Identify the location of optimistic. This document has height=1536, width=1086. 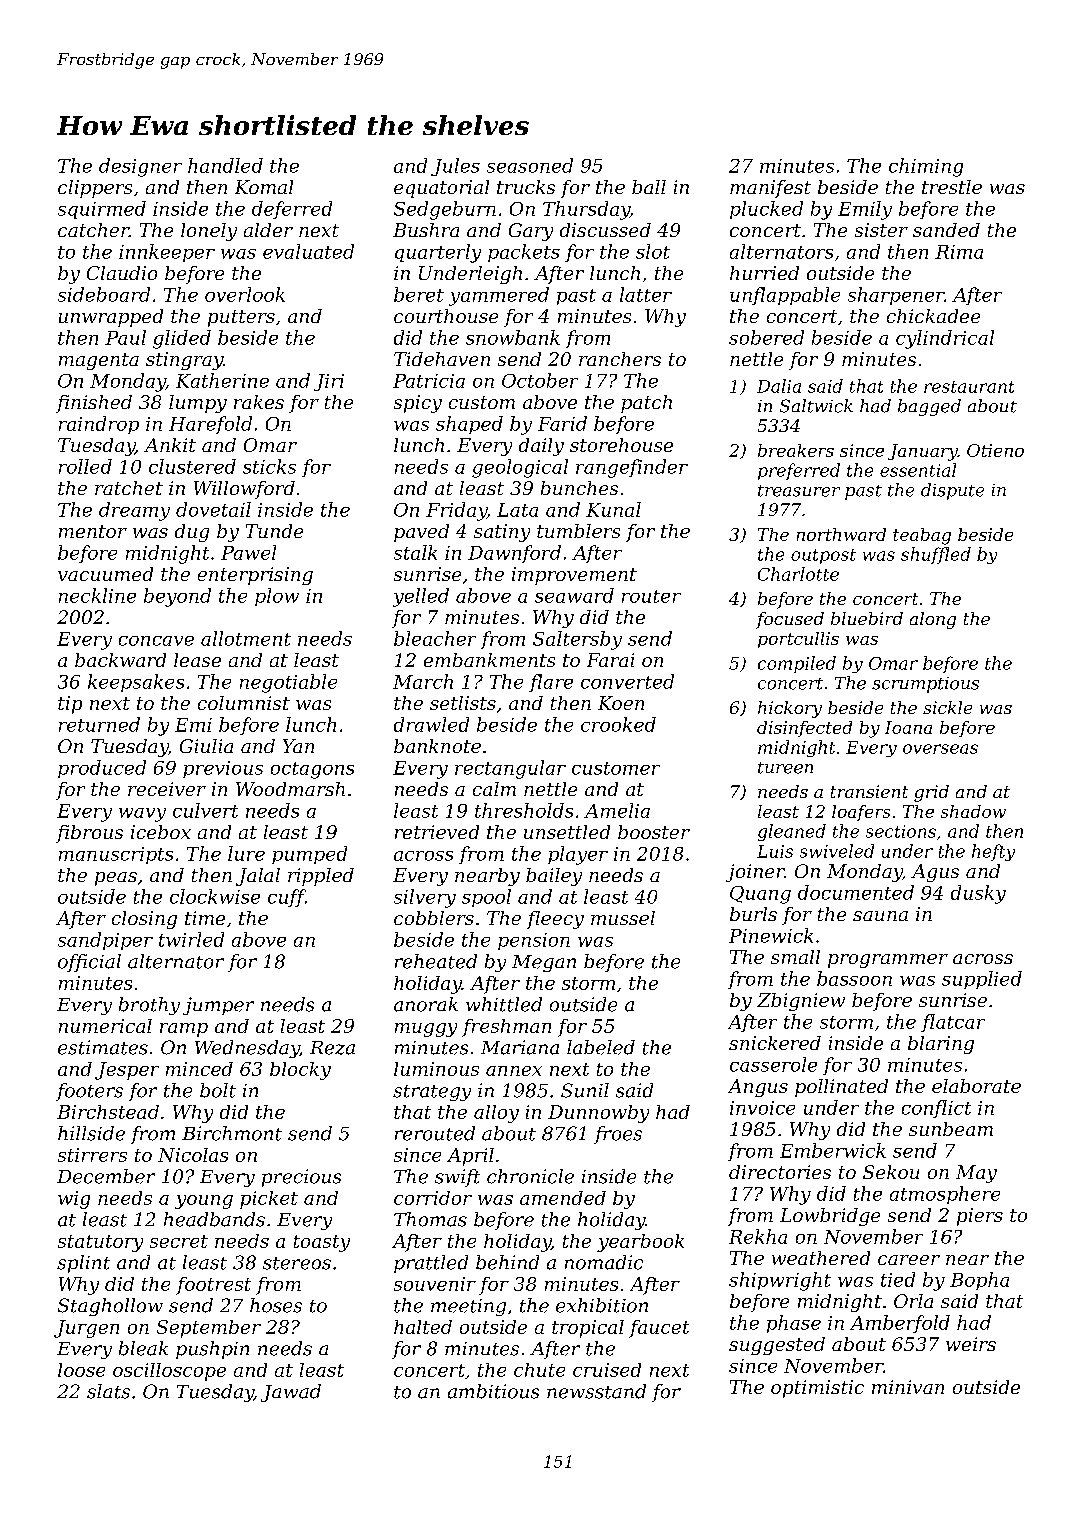
(817, 1389).
